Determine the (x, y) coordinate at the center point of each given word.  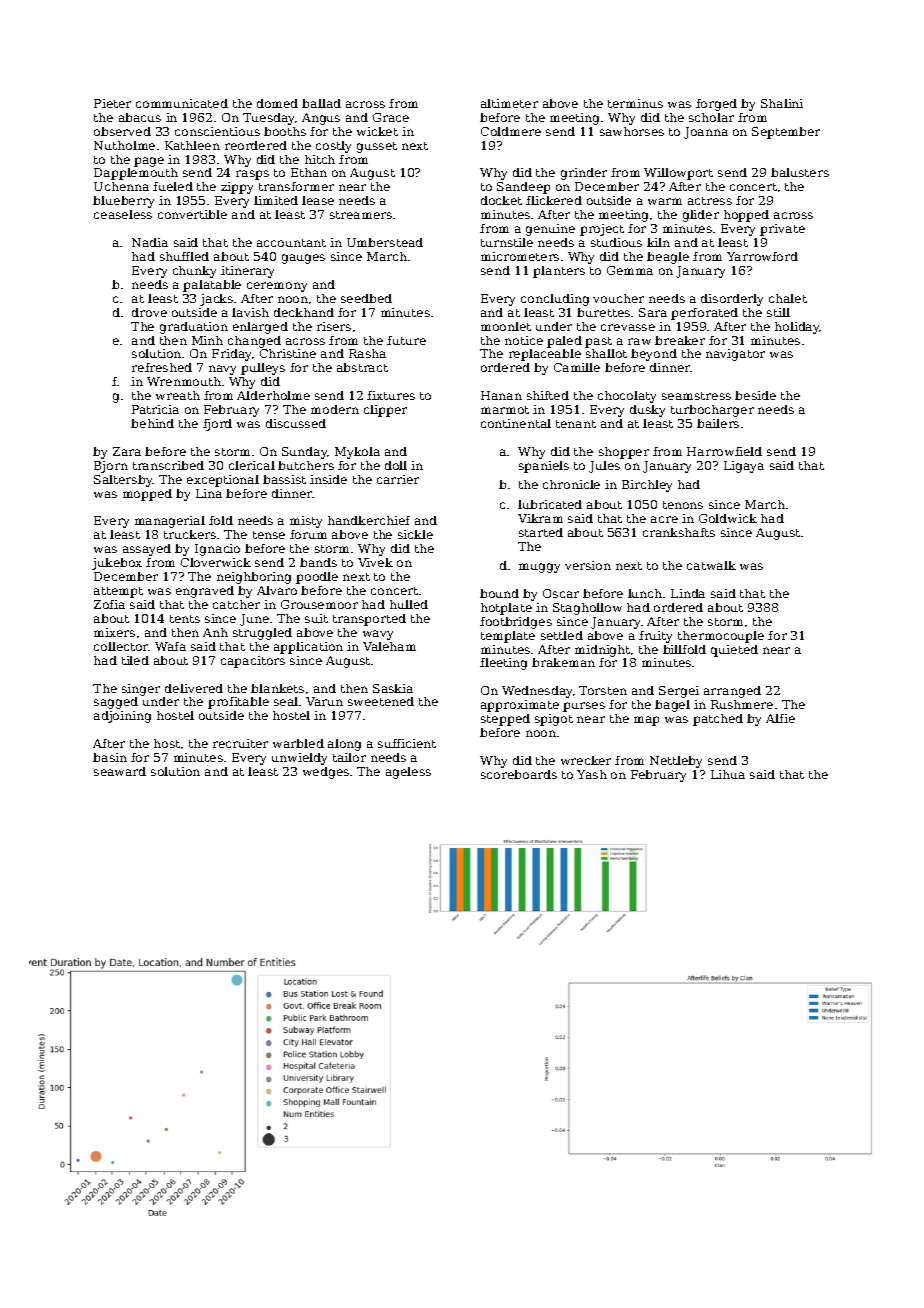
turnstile (507, 242)
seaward (120, 771)
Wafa (170, 646)
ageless (408, 773)
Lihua (728, 774)
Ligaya (744, 467)
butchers (306, 465)
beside (755, 395)
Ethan (309, 172)
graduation (194, 328)
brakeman (563, 662)
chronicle (571, 484)
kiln (658, 242)
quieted (734, 651)
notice (524, 340)
